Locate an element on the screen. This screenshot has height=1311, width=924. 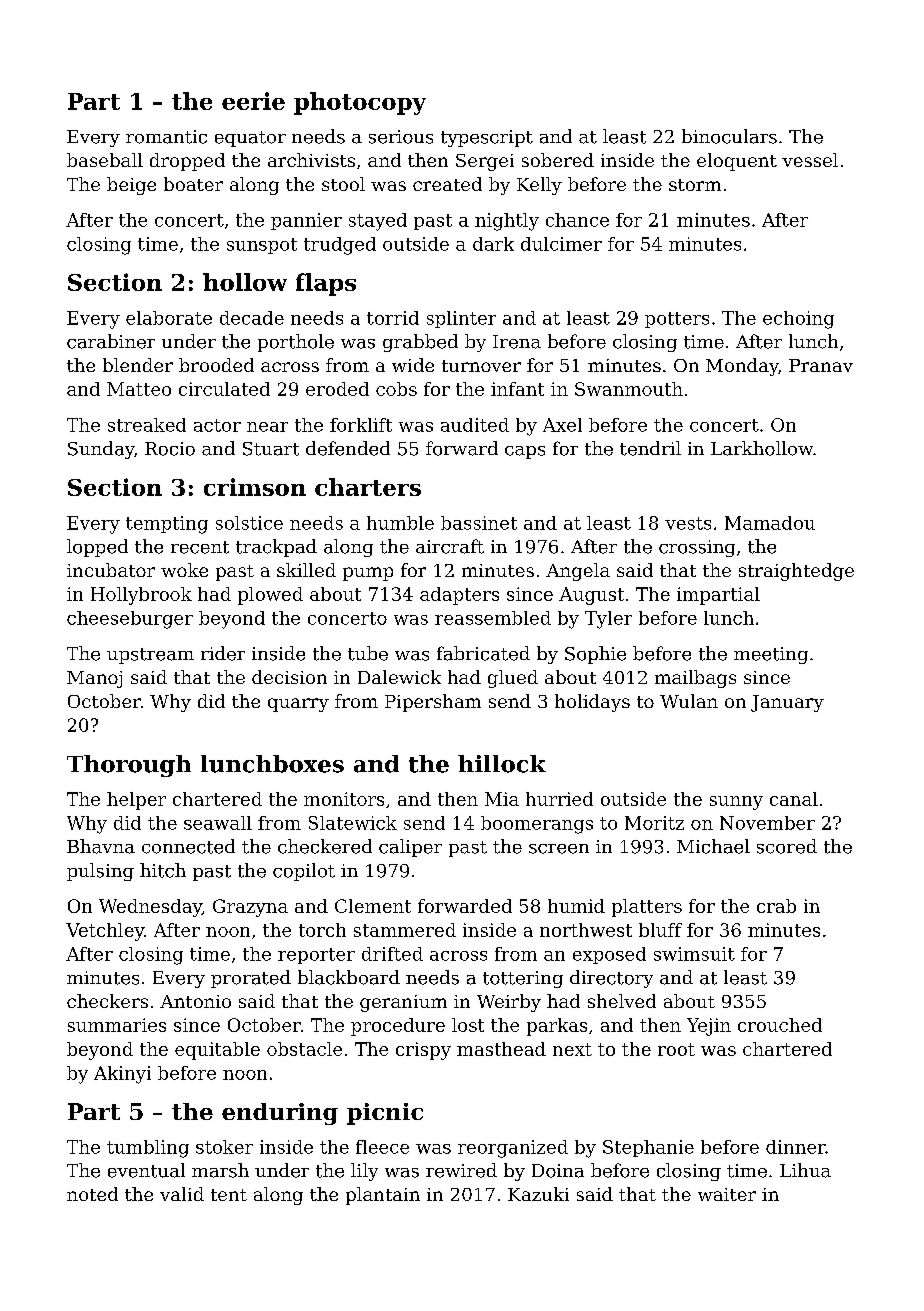
fabricated is located at coordinates (483, 653).
